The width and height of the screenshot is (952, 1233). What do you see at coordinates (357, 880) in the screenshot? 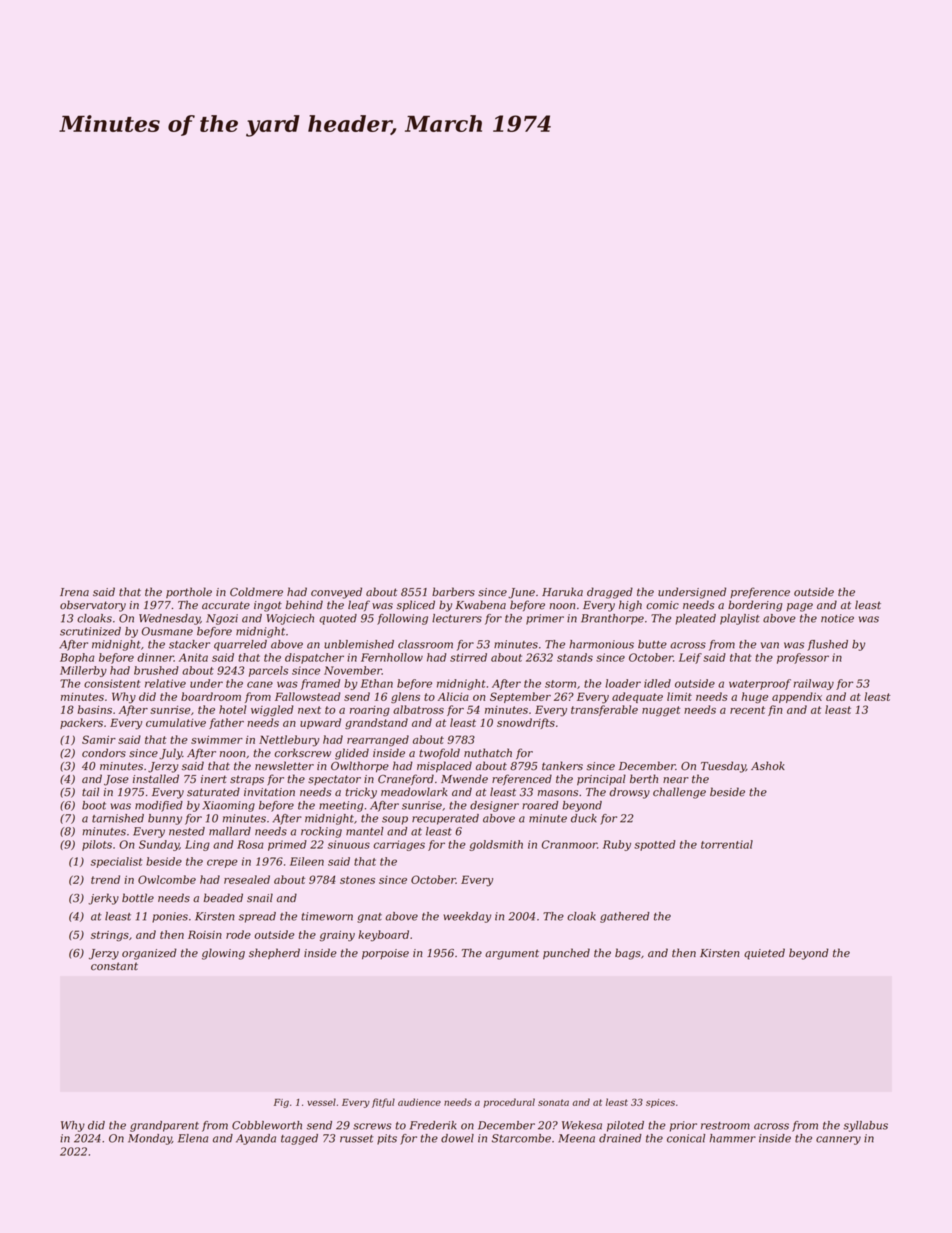
I see `stones` at bounding box center [357, 880].
